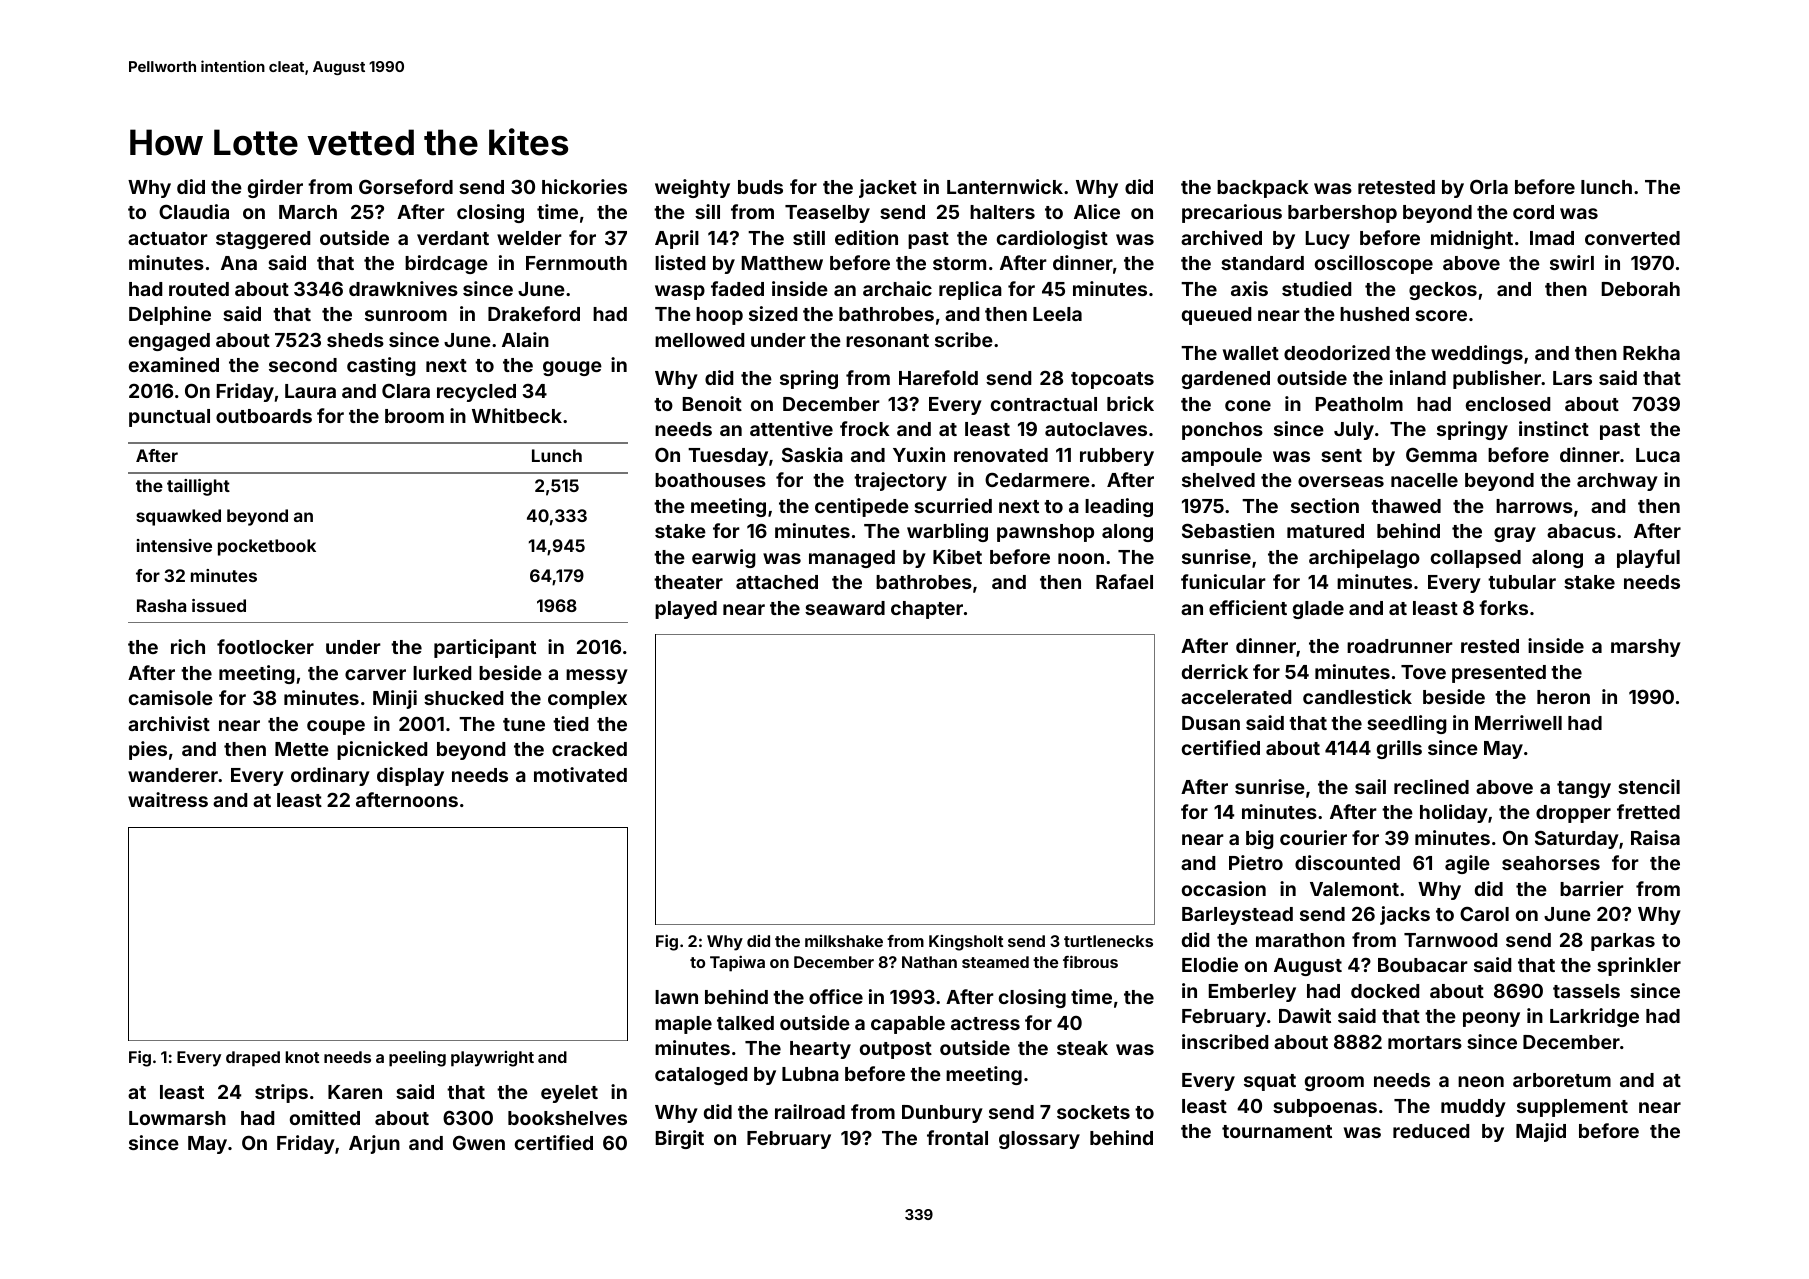  Describe the element at coordinates (1337, 352) in the screenshot. I see `deodorized` at that location.
